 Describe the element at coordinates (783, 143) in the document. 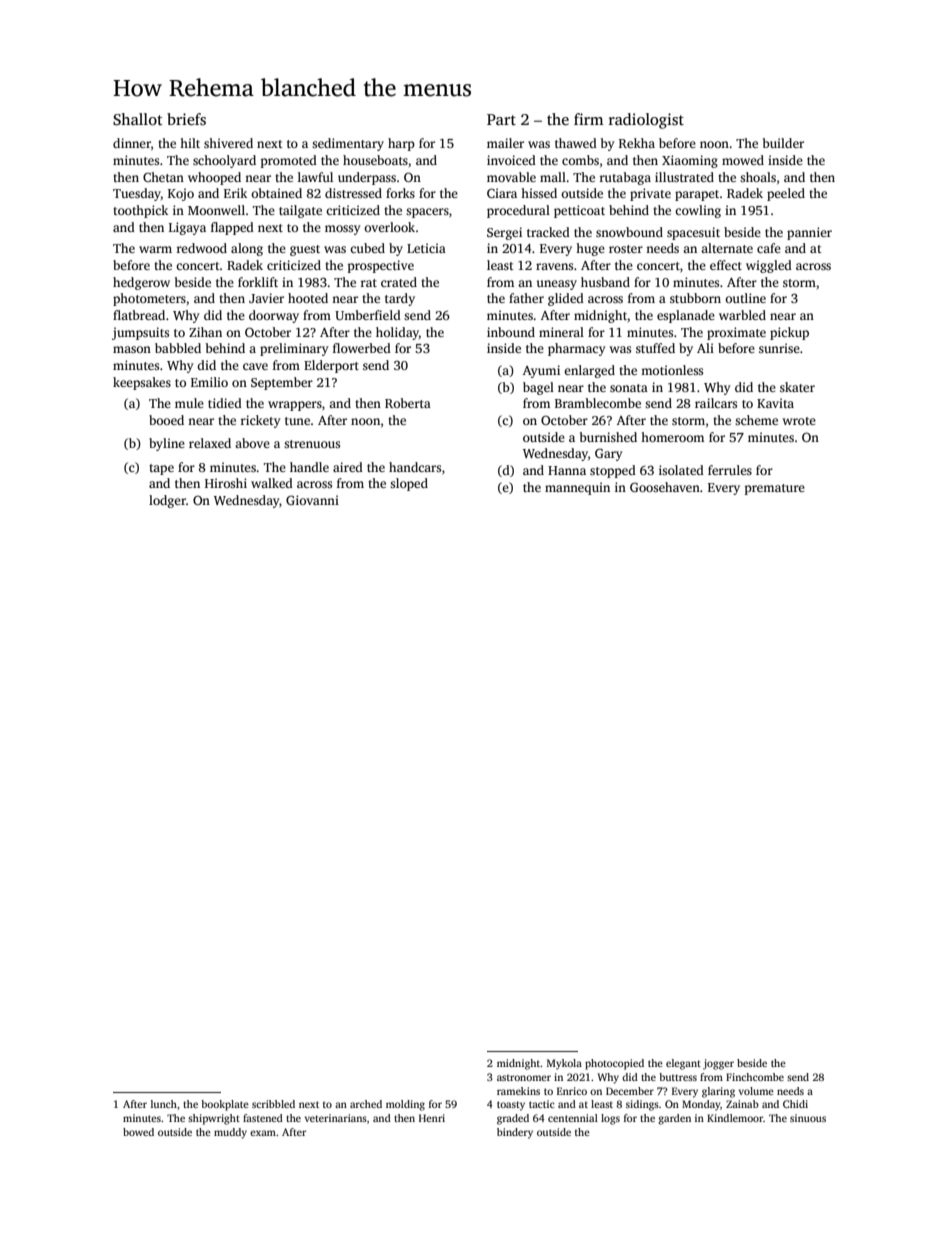

I see `builder` at that location.
